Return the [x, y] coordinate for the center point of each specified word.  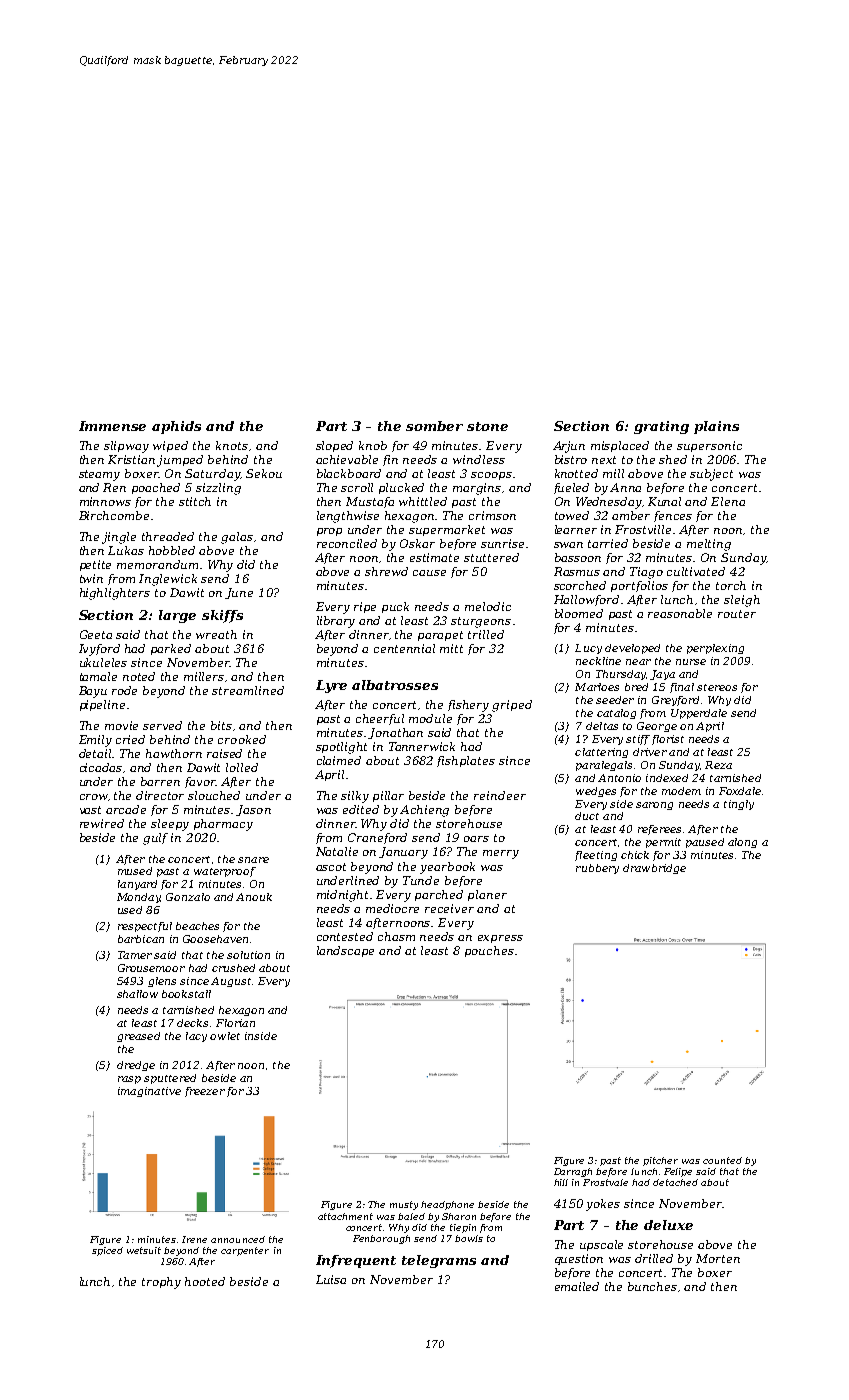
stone [487, 426]
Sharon [459, 1216]
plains [716, 427]
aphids [176, 427]
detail [96, 753]
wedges [596, 792]
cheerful [380, 719]
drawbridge [654, 869]
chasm [396, 936]
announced [238, 1239]
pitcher [660, 1161]
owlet [225, 1036]
